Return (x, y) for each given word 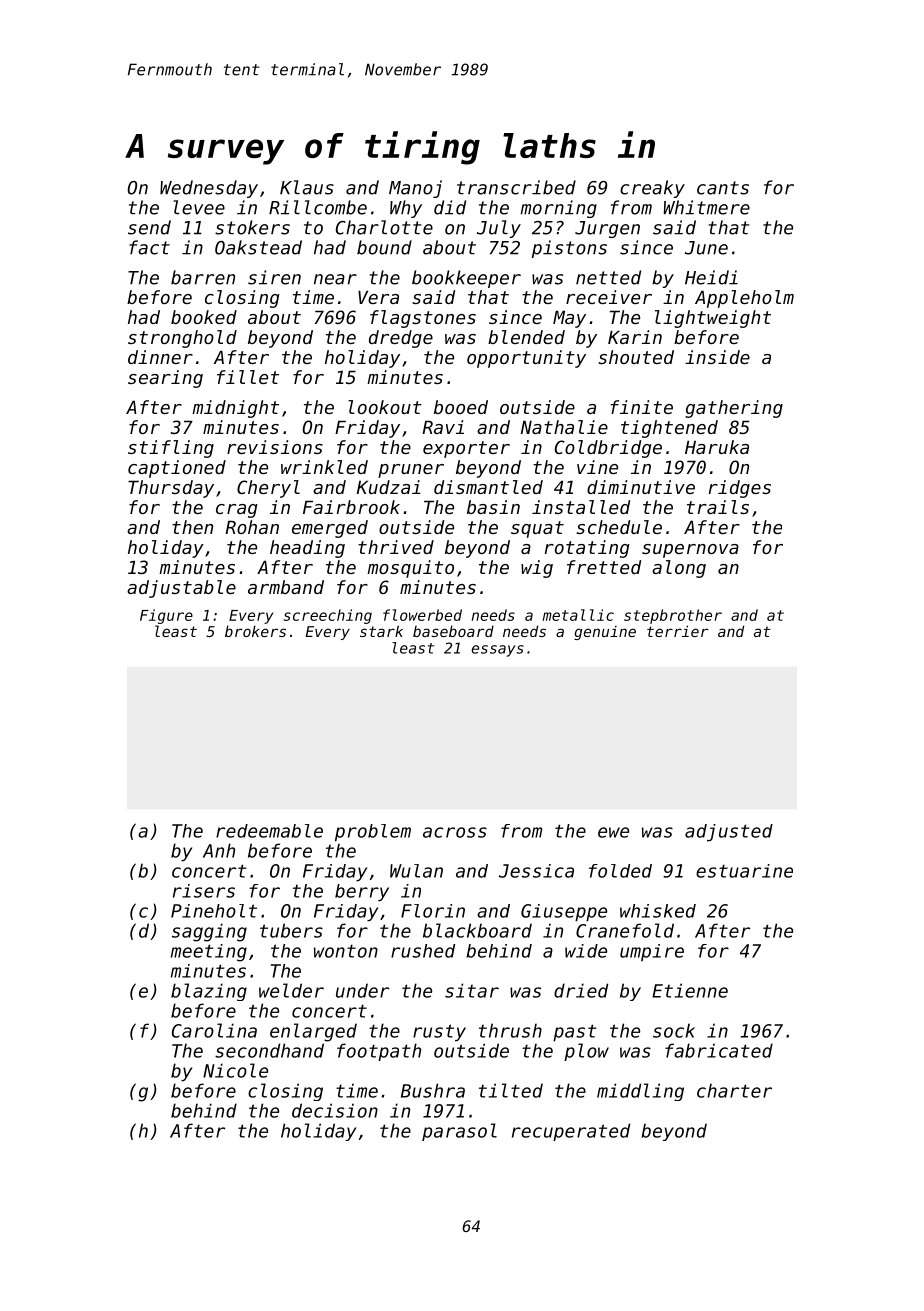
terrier (678, 631)
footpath (379, 1052)
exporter (466, 449)
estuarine (744, 871)
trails (718, 507)
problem (373, 833)
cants (723, 188)
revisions (275, 447)
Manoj (415, 189)
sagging (209, 932)
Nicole (235, 1070)
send (149, 227)
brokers (255, 631)
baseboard (453, 631)
